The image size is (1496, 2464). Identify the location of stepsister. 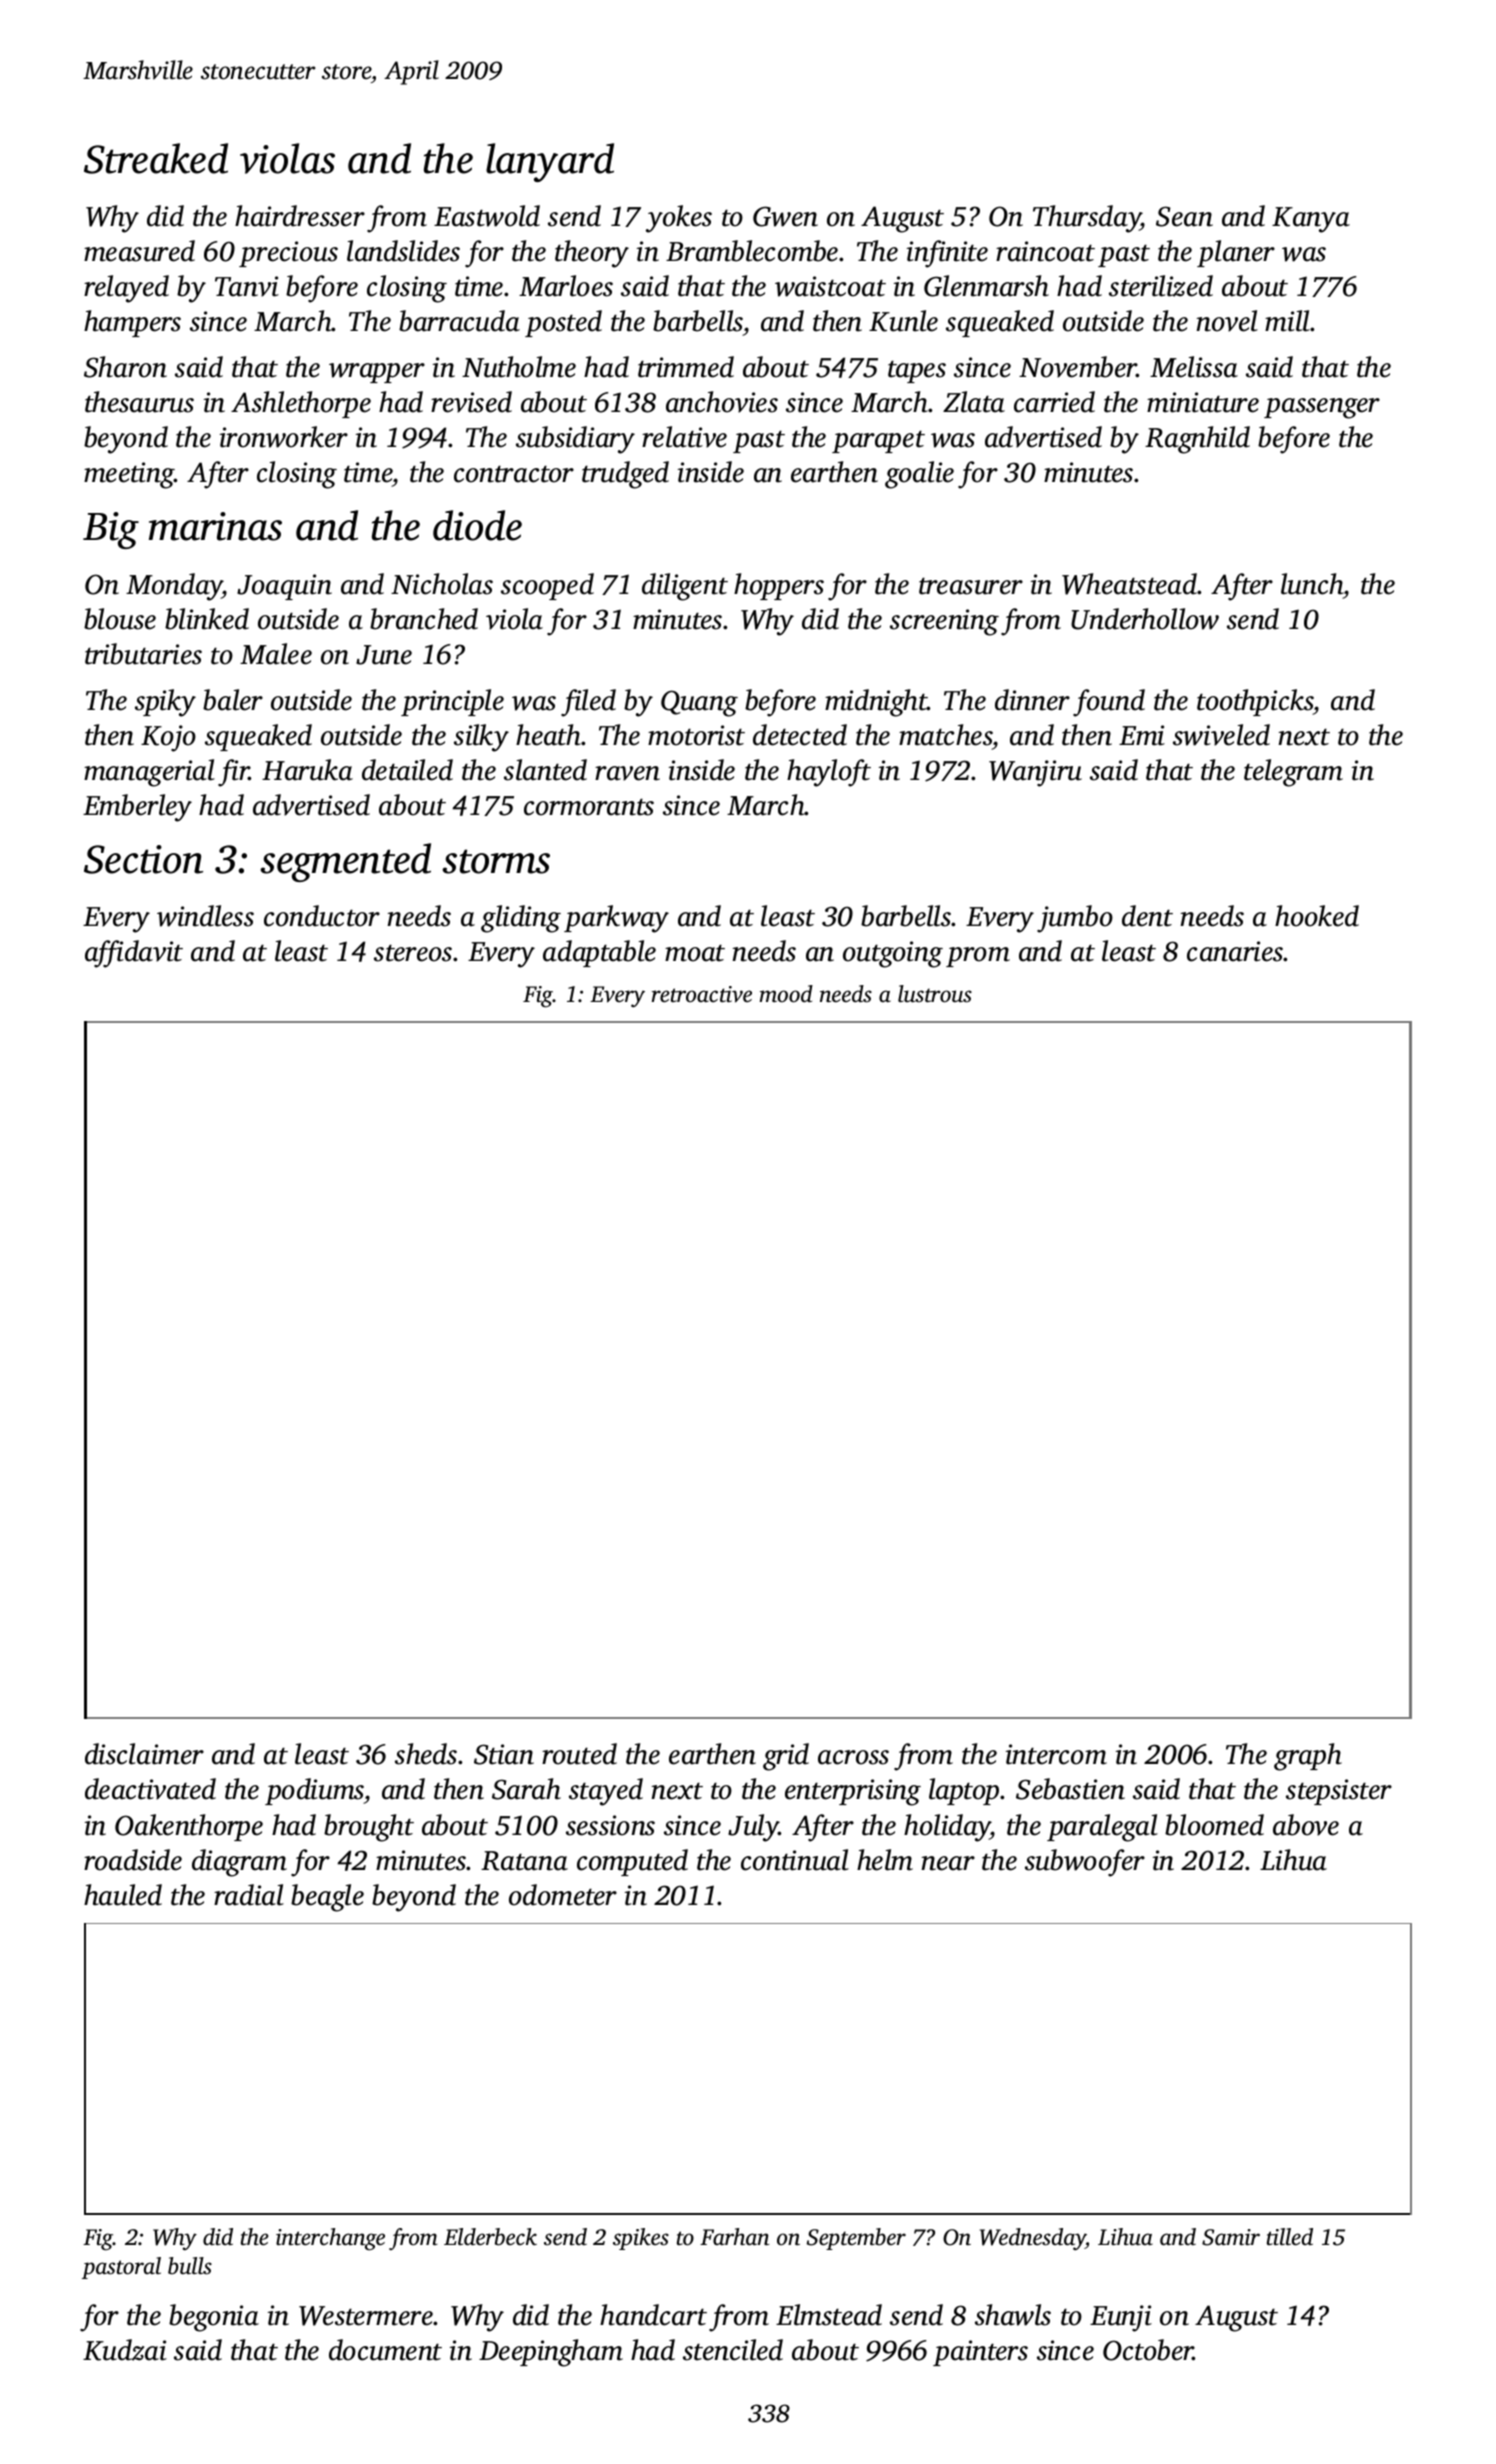
(1339, 1792).
